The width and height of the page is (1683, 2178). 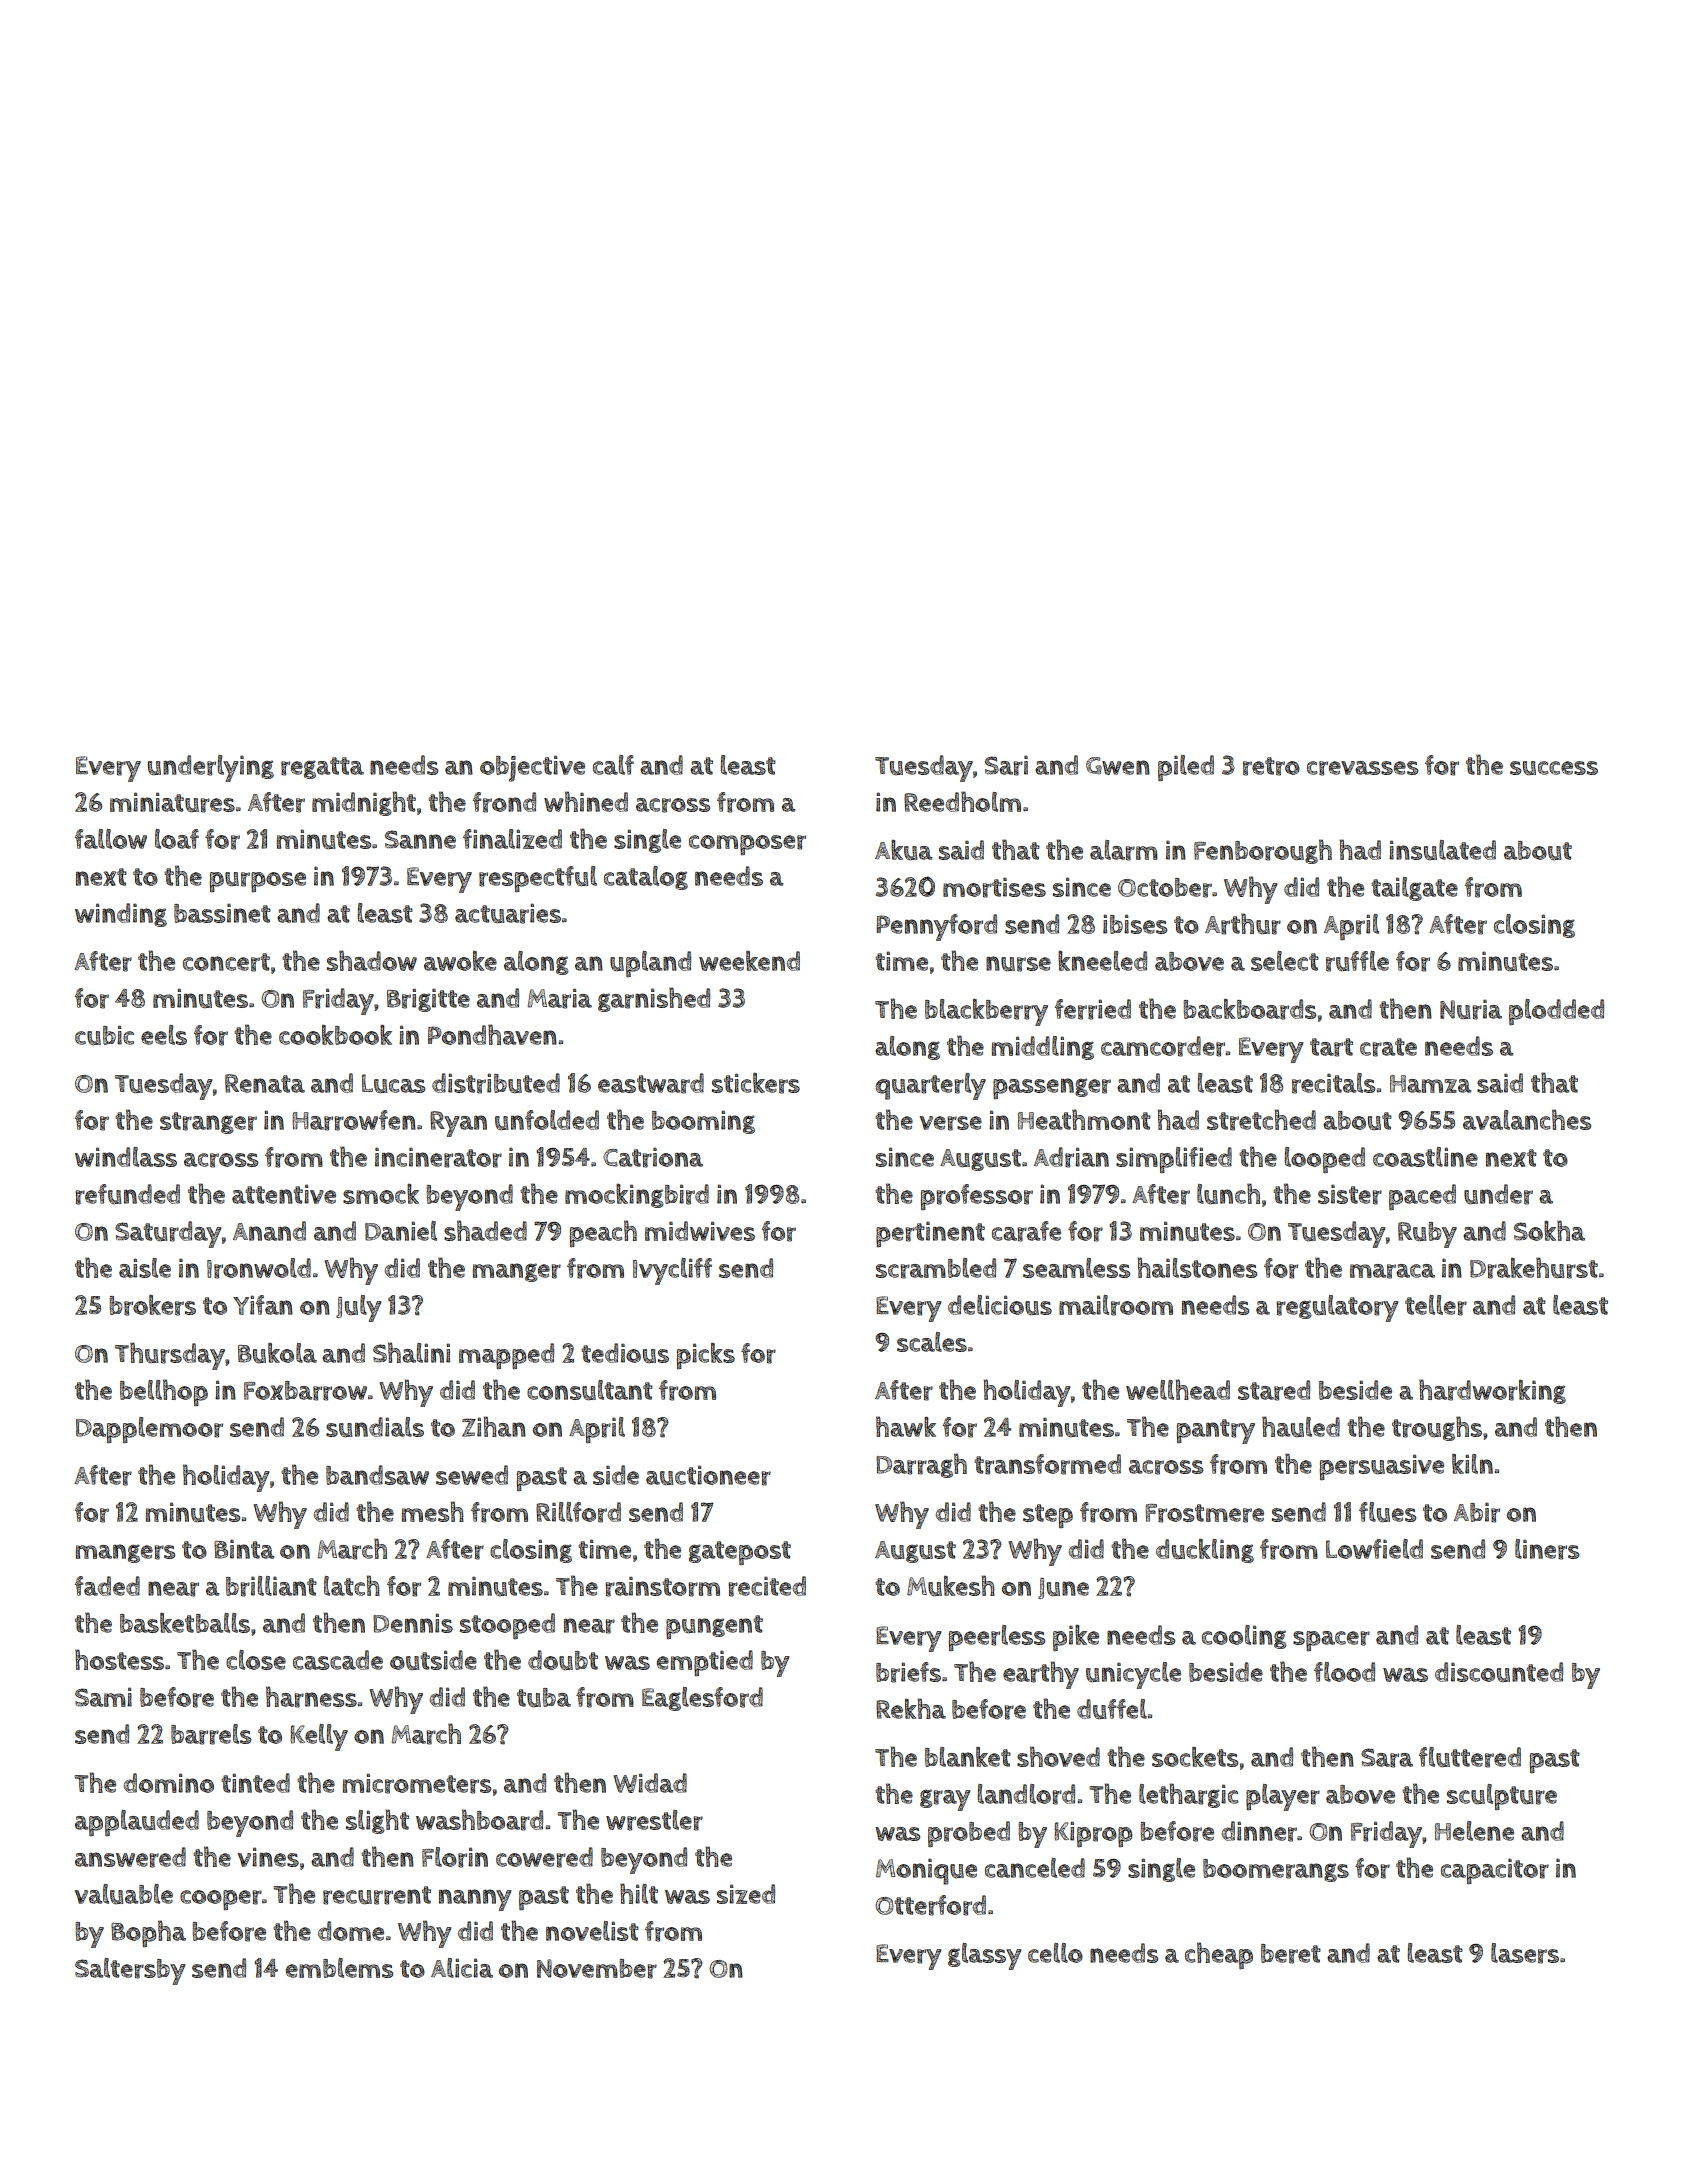 I want to click on midnight, so click(x=364, y=803).
